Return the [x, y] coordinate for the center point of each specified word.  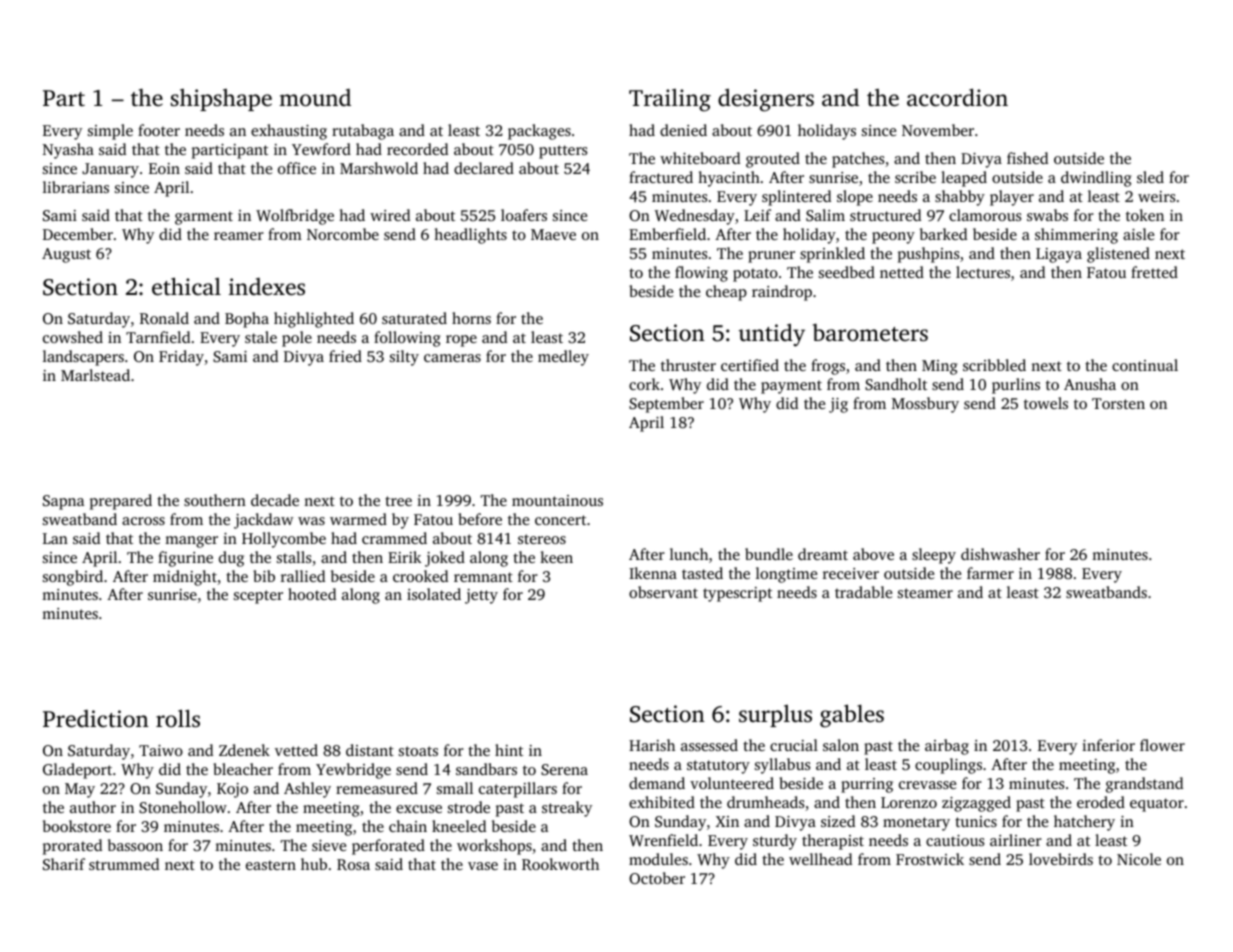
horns [471, 318]
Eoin [164, 168]
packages [539, 132]
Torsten [1118, 403]
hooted [312, 594]
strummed [124, 864]
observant [663, 592]
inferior [1108, 745]
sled [1150, 177]
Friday [181, 358]
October [657, 878]
